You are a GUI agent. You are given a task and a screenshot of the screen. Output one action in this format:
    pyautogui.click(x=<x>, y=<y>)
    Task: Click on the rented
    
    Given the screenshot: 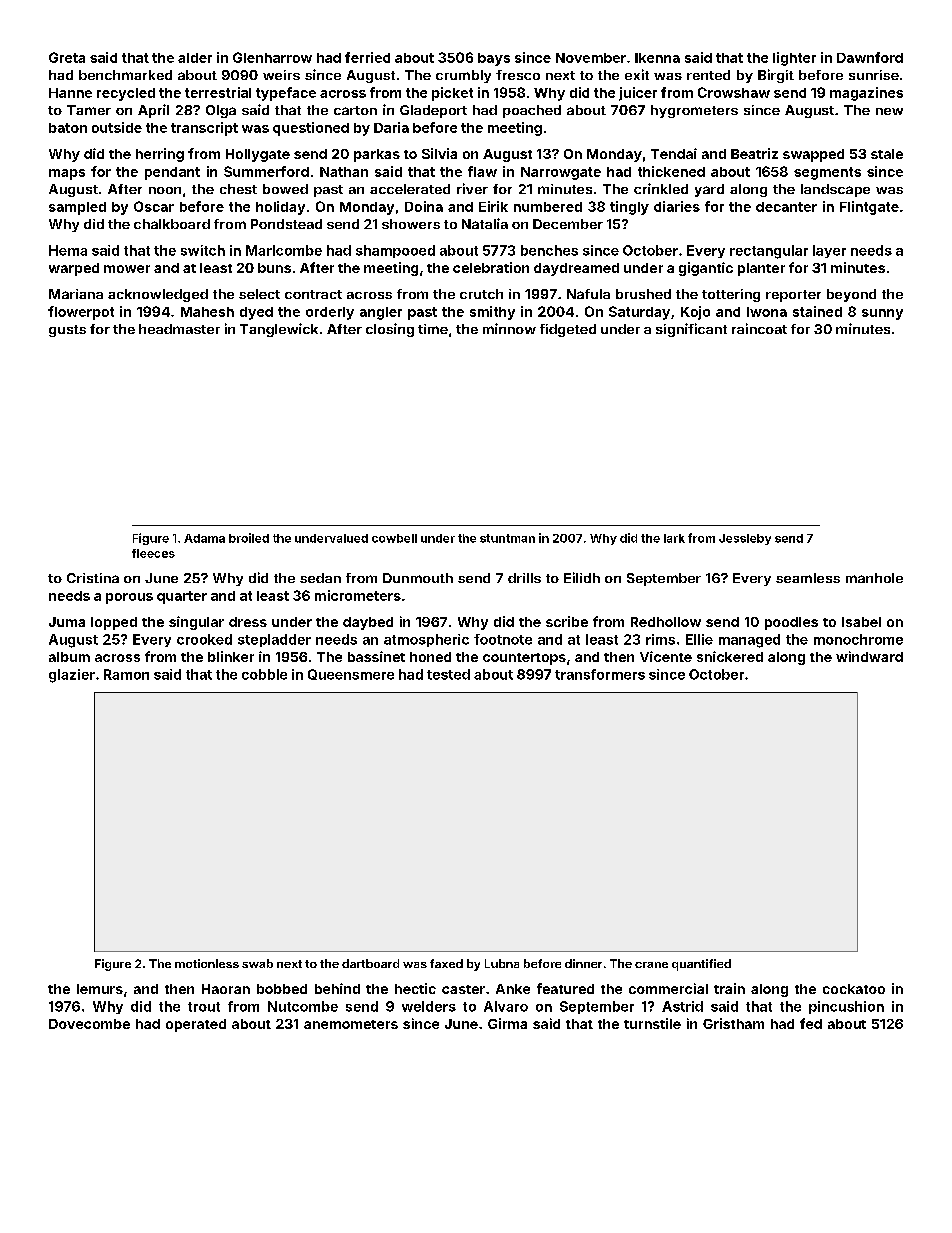 What is the action you would take?
    pyautogui.click(x=708, y=75)
